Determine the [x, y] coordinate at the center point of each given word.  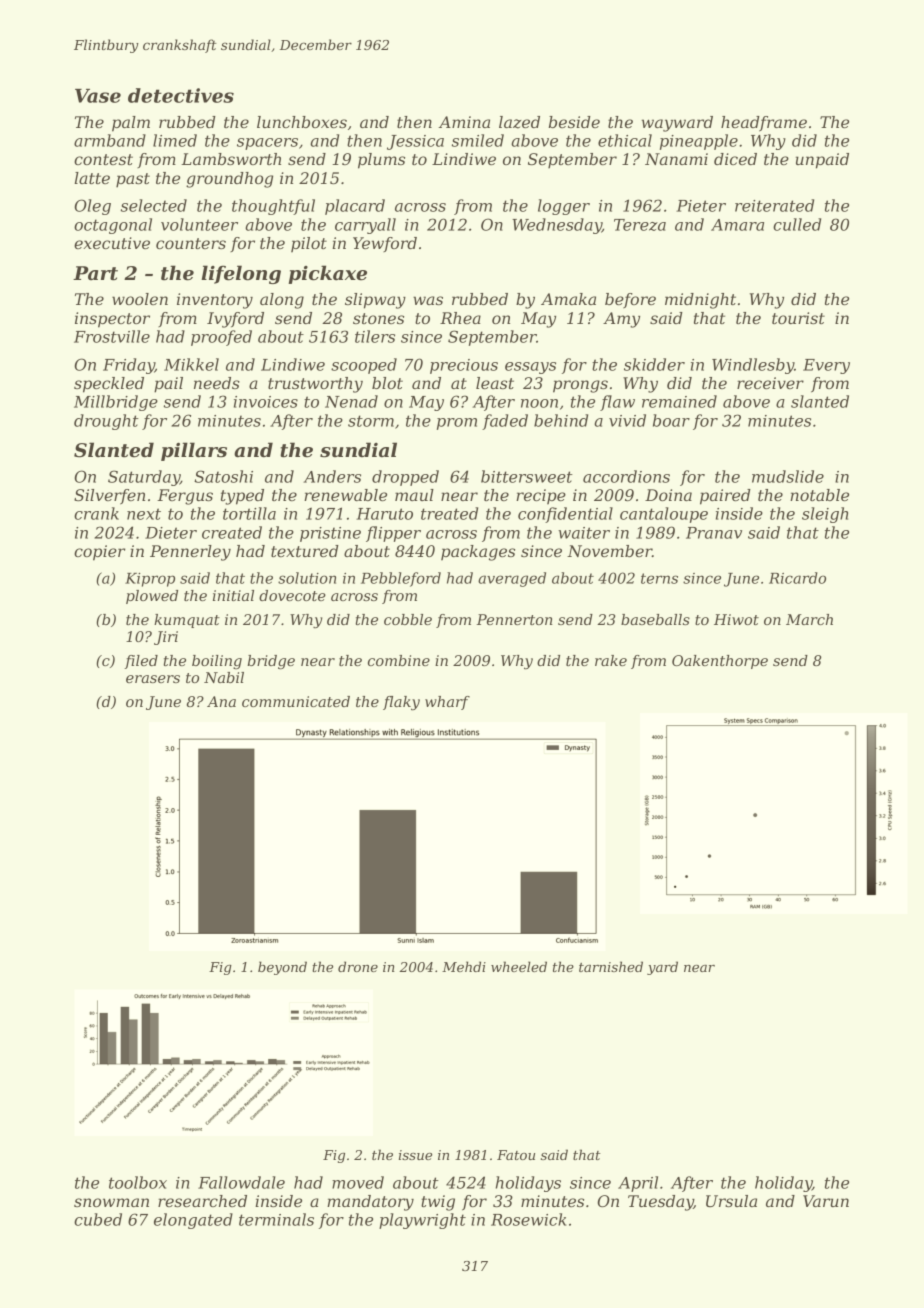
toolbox [138, 1182]
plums [381, 161]
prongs [580, 386]
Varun [826, 1201]
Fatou [516, 1155]
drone [358, 966]
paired [725, 497]
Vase [98, 96]
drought [106, 422]
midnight [700, 301]
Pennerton [514, 619]
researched [202, 1201]
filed [141, 662]
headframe [764, 124]
